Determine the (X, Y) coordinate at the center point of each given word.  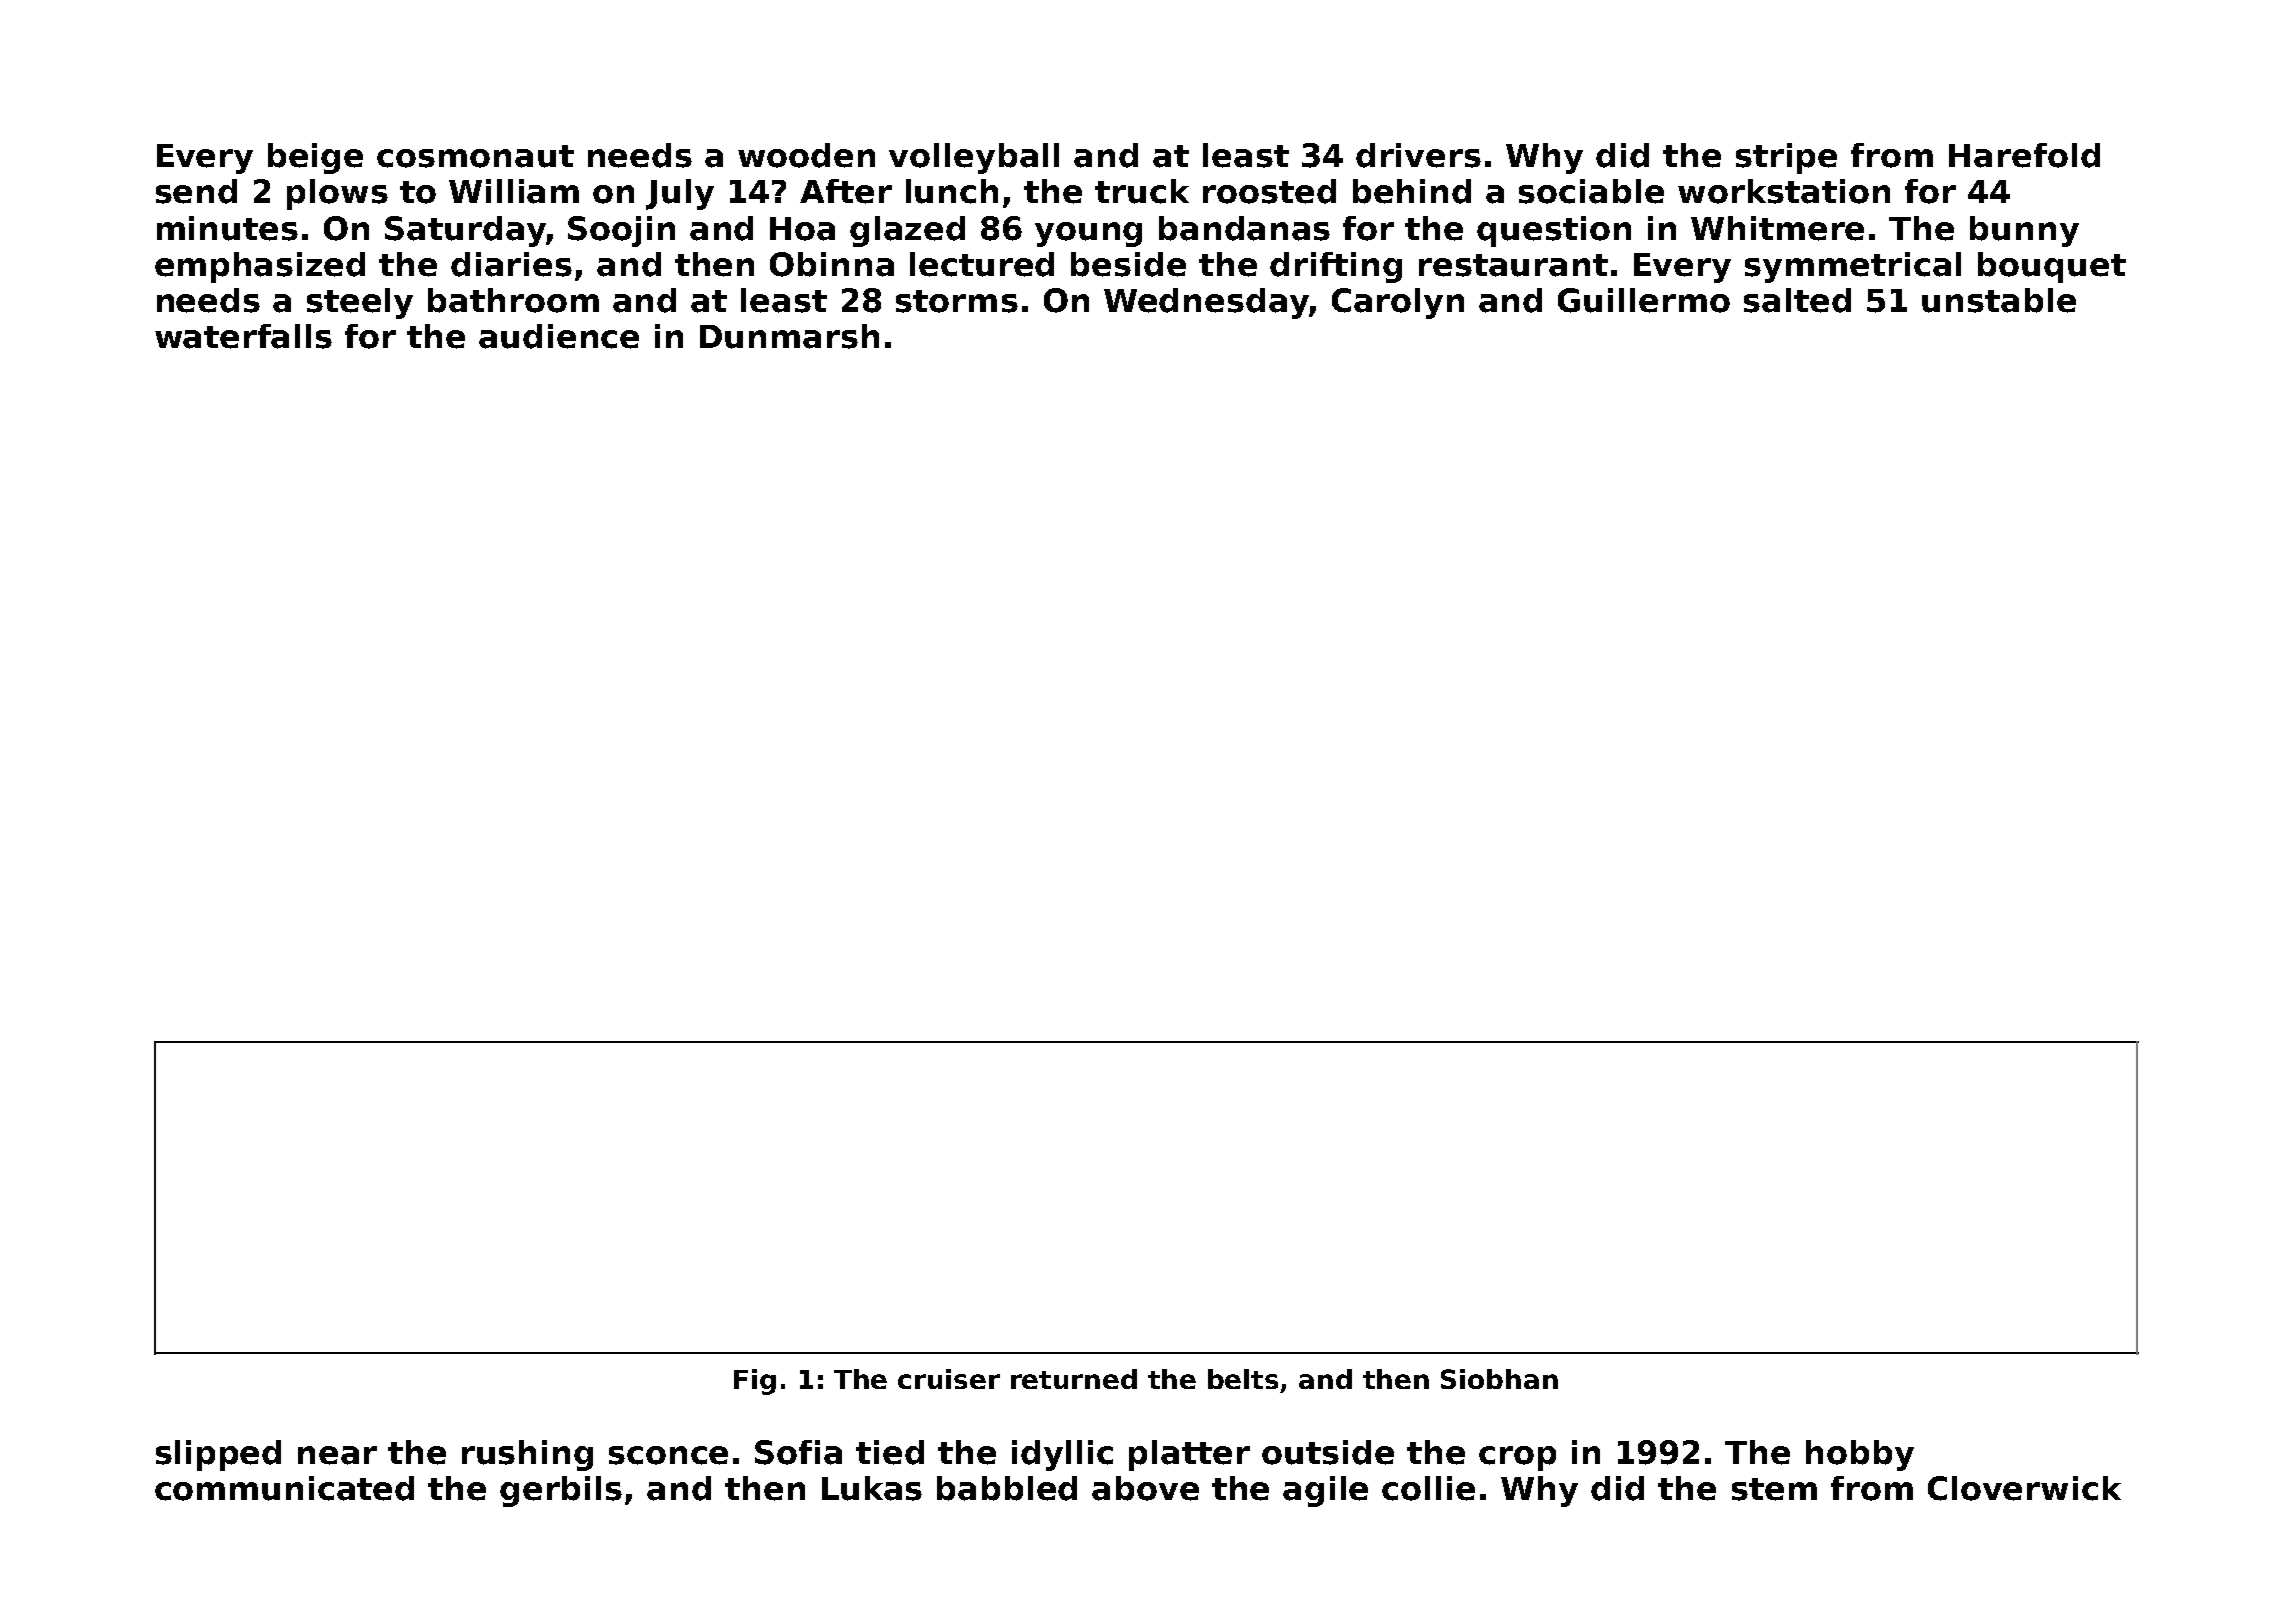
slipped (218, 1455)
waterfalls (243, 336)
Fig (755, 1382)
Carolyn (1398, 303)
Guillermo (1644, 300)
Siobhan (1499, 1379)
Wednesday (1206, 303)
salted (1797, 300)
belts (1243, 1379)
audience (559, 336)
